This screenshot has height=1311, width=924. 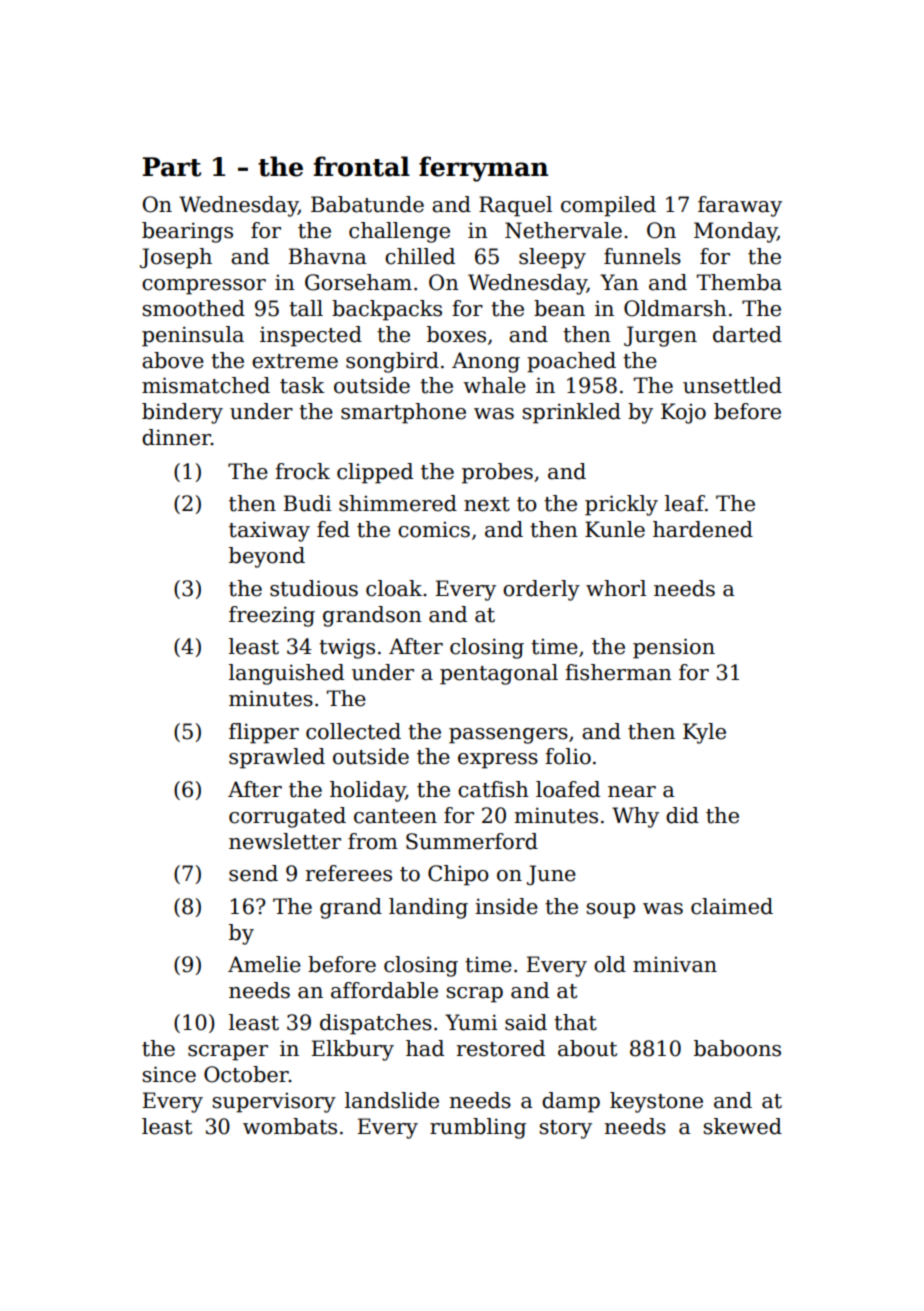 I want to click on ferryman, so click(x=483, y=169).
